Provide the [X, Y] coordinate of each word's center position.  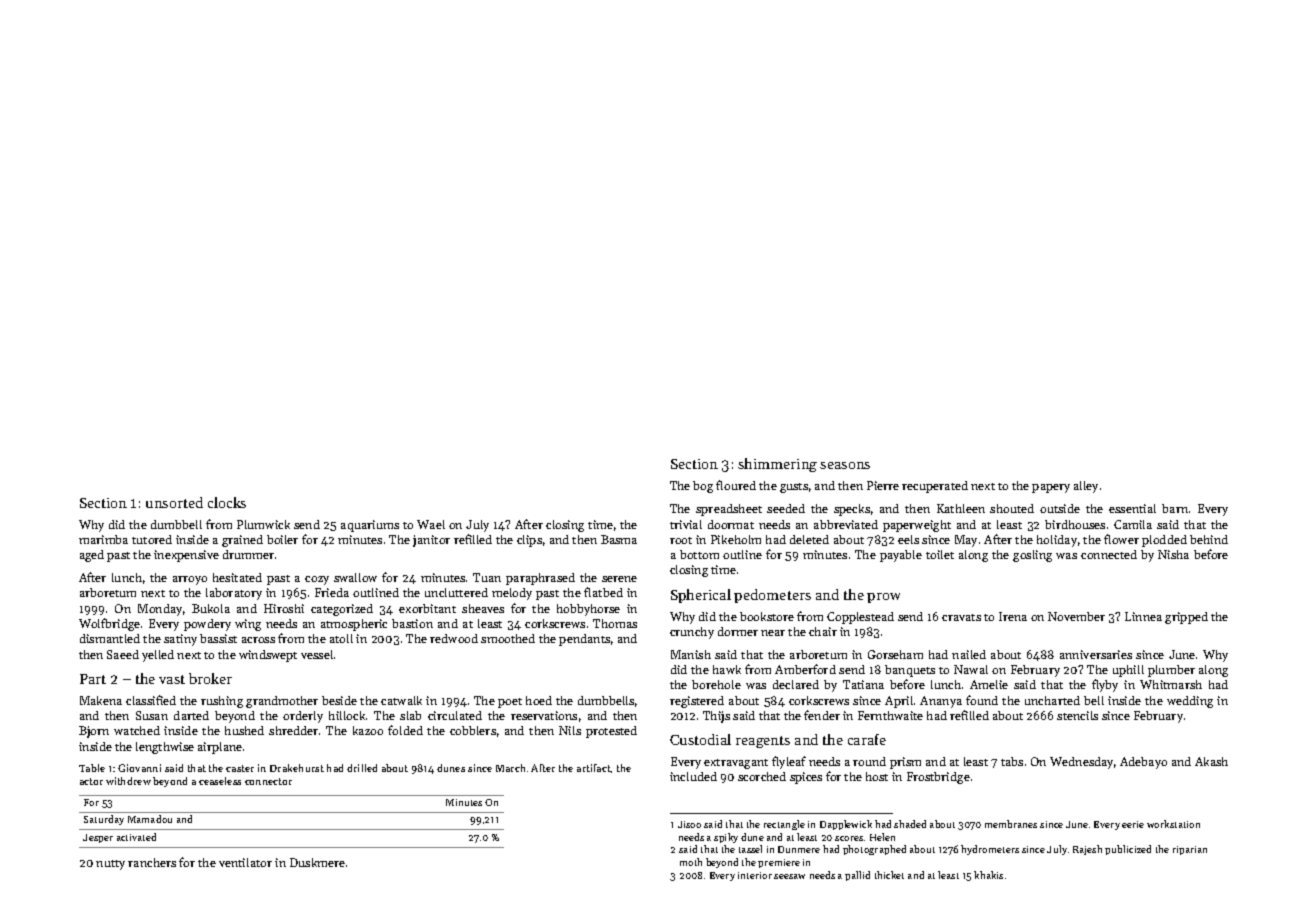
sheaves [483, 608]
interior [755, 875]
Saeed [123, 654]
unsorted [174, 502]
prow [883, 598]
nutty [110, 865]
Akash [1211, 761]
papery [1051, 488]
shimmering [777, 465]
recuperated [935, 487]
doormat [731, 524]
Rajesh [1087, 850]
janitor [431, 541]
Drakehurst [297, 768]
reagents [763, 742]
